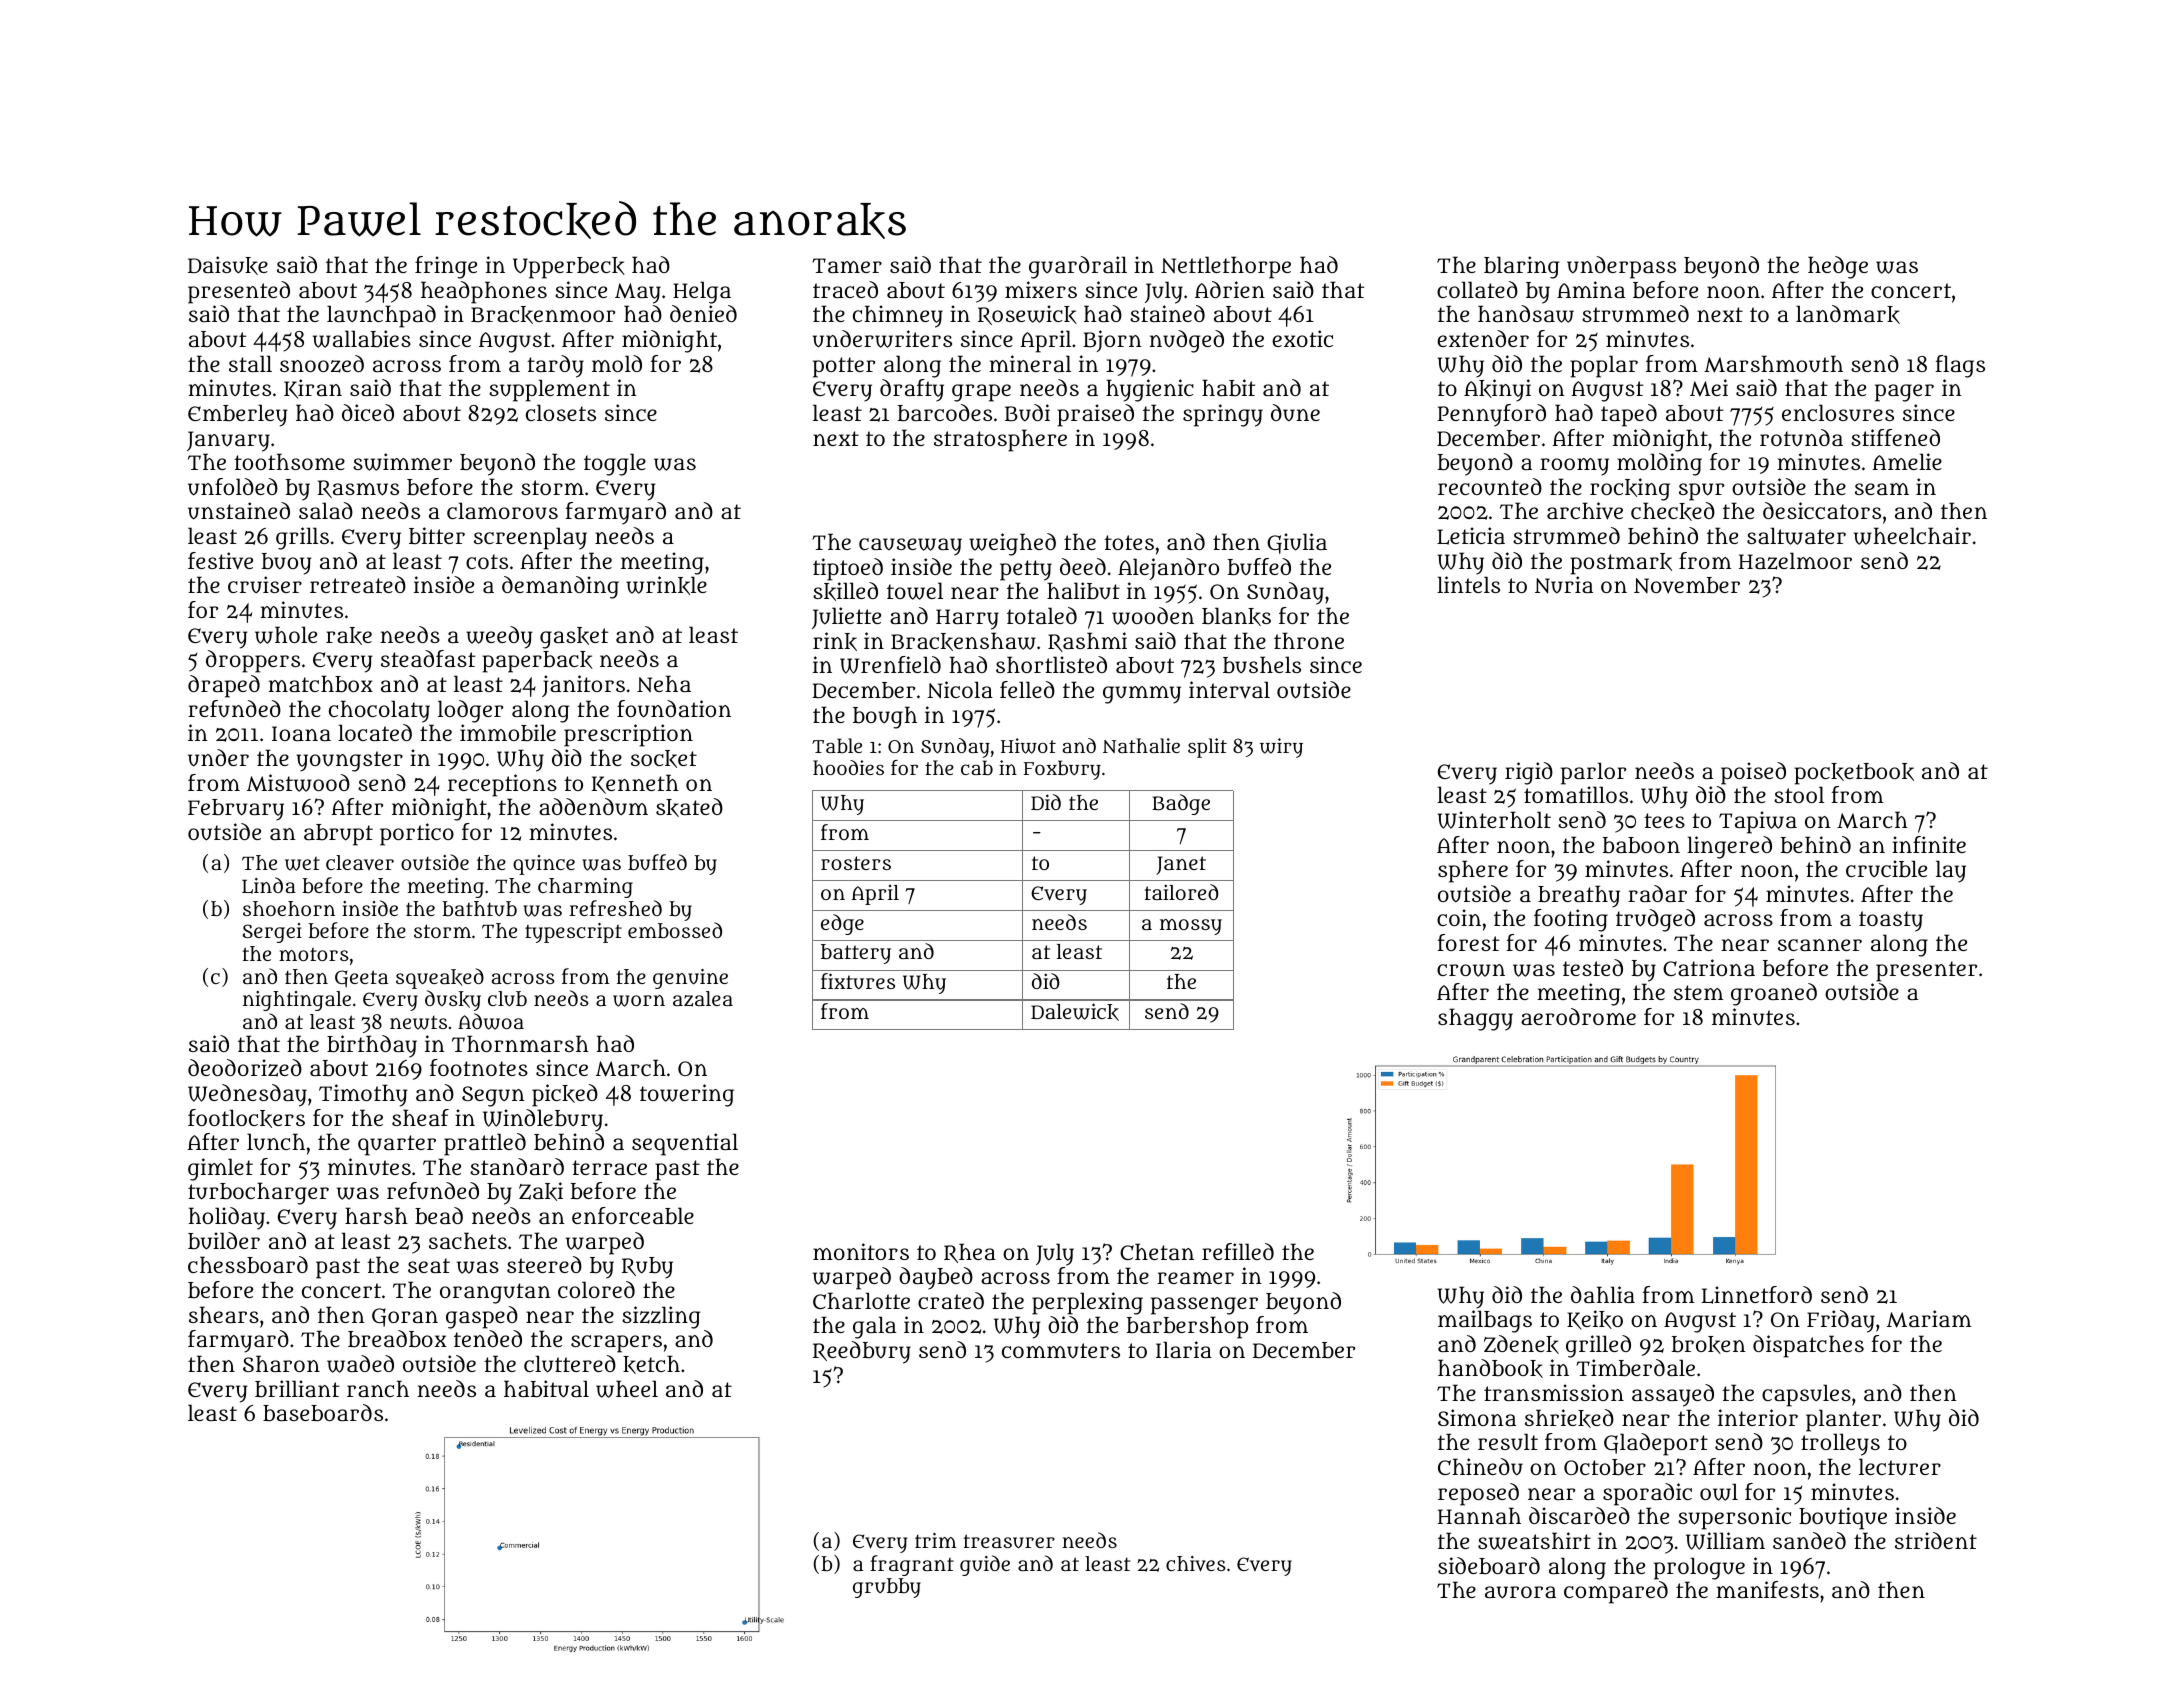 The image size is (2178, 1683). I want to click on located, so click(375, 732).
